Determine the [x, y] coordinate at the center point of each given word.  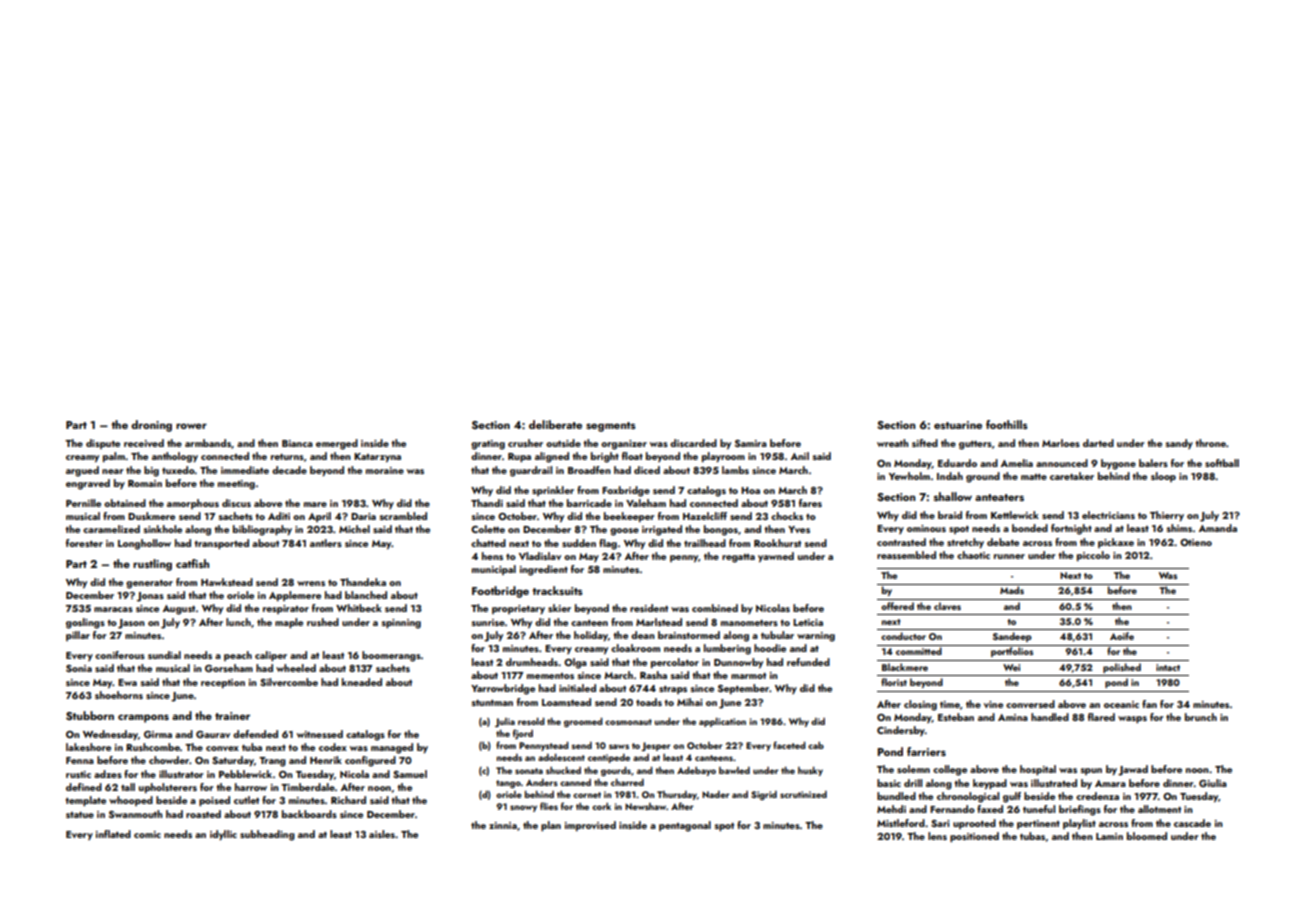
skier [559, 608]
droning [151, 426]
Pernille [83, 503]
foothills [1007, 424]
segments [611, 427]
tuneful [1039, 809]
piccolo [1093, 556]
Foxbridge [626, 491]
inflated [113, 834]
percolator [675, 663]
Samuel [410, 774]
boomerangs [391, 656]
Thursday [677, 795]
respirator [286, 609]
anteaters [999, 497]
